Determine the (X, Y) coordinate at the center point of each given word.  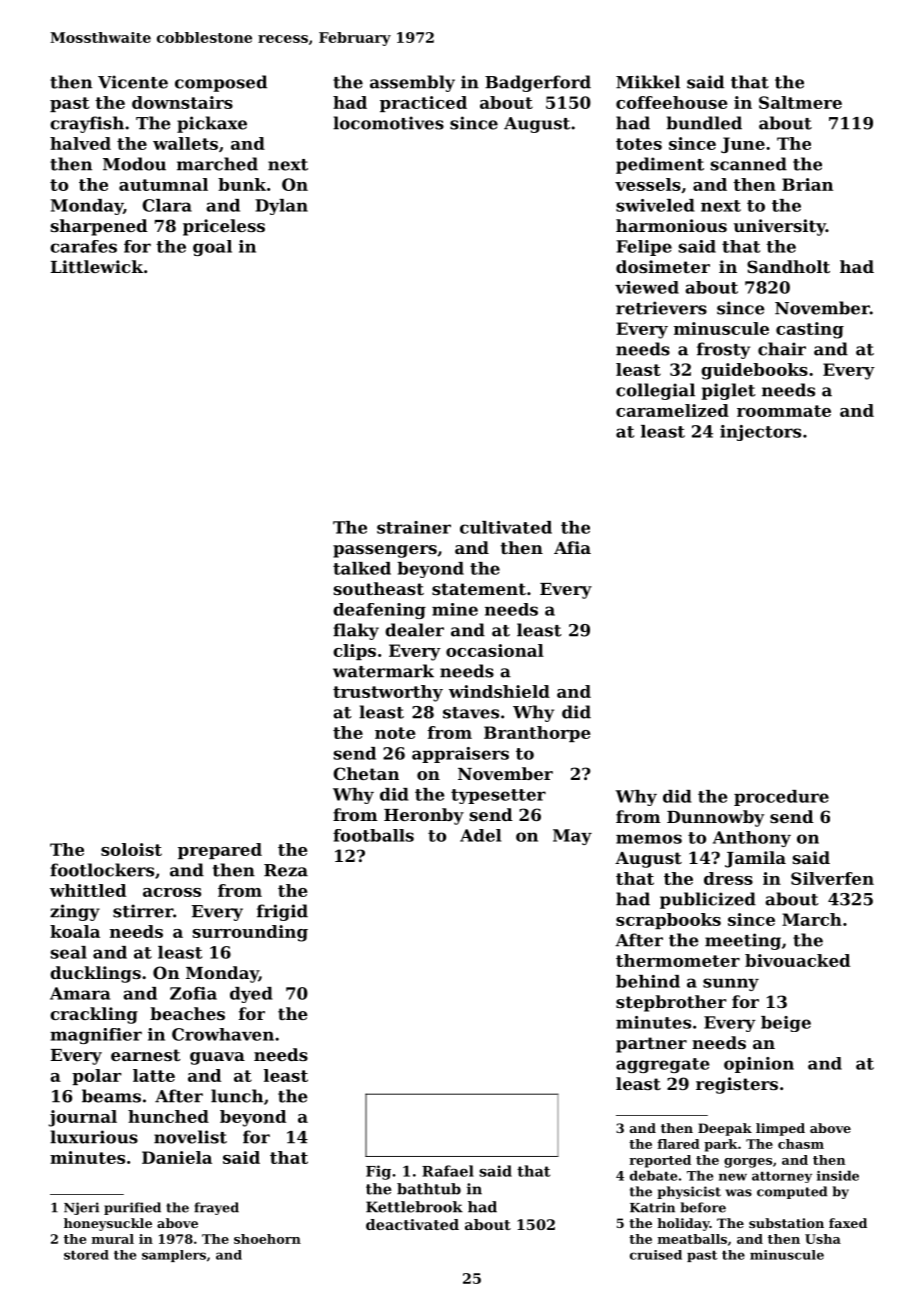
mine (455, 609)
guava (217, 1058)
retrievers (661, 308)
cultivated (506, 527)
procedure (781, 798)
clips (354, 652)
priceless (224, 227)
